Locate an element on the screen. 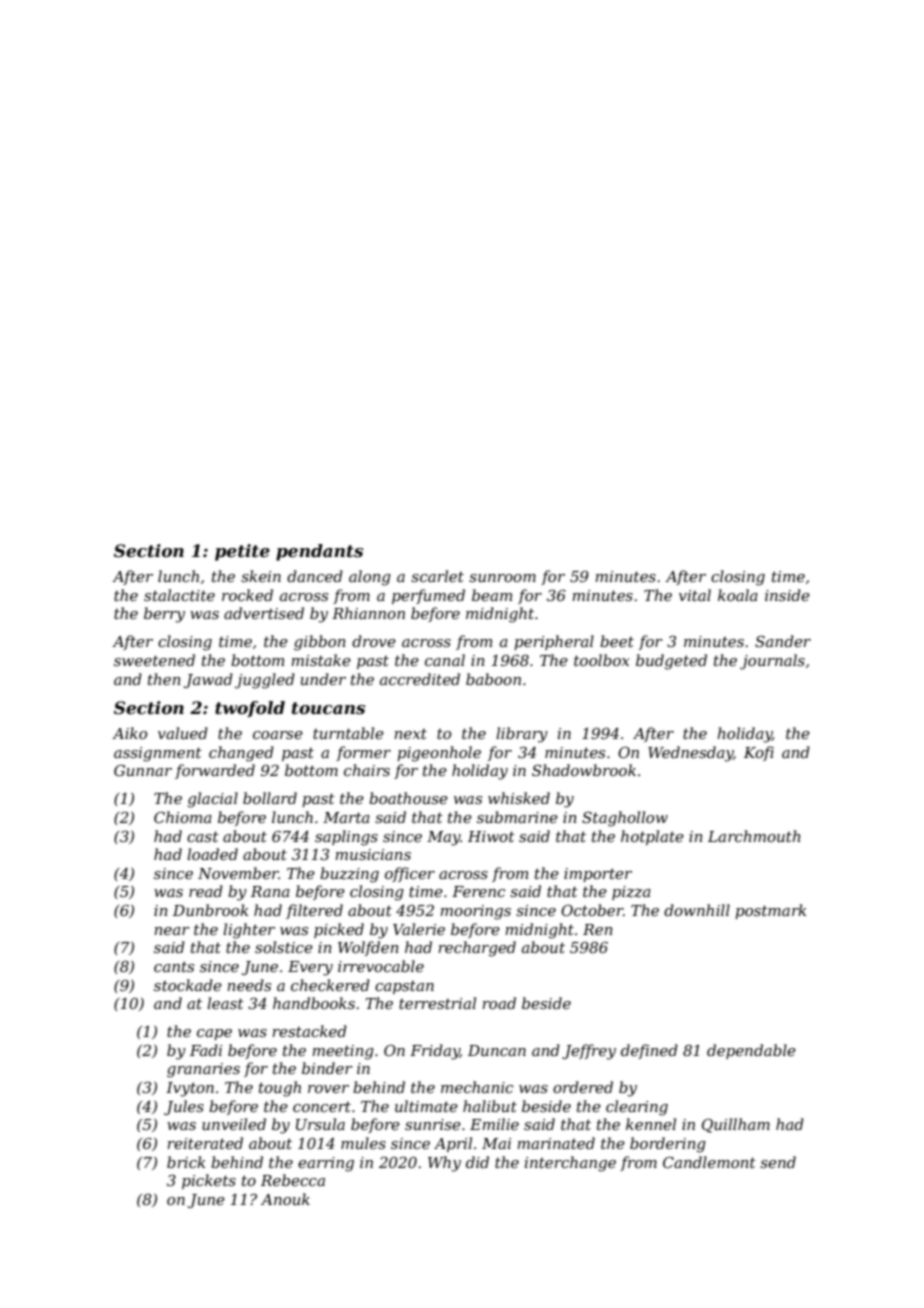 The width and height of the screenshot is (924, 1308). meeting is located at coordinates (343, 1052).
